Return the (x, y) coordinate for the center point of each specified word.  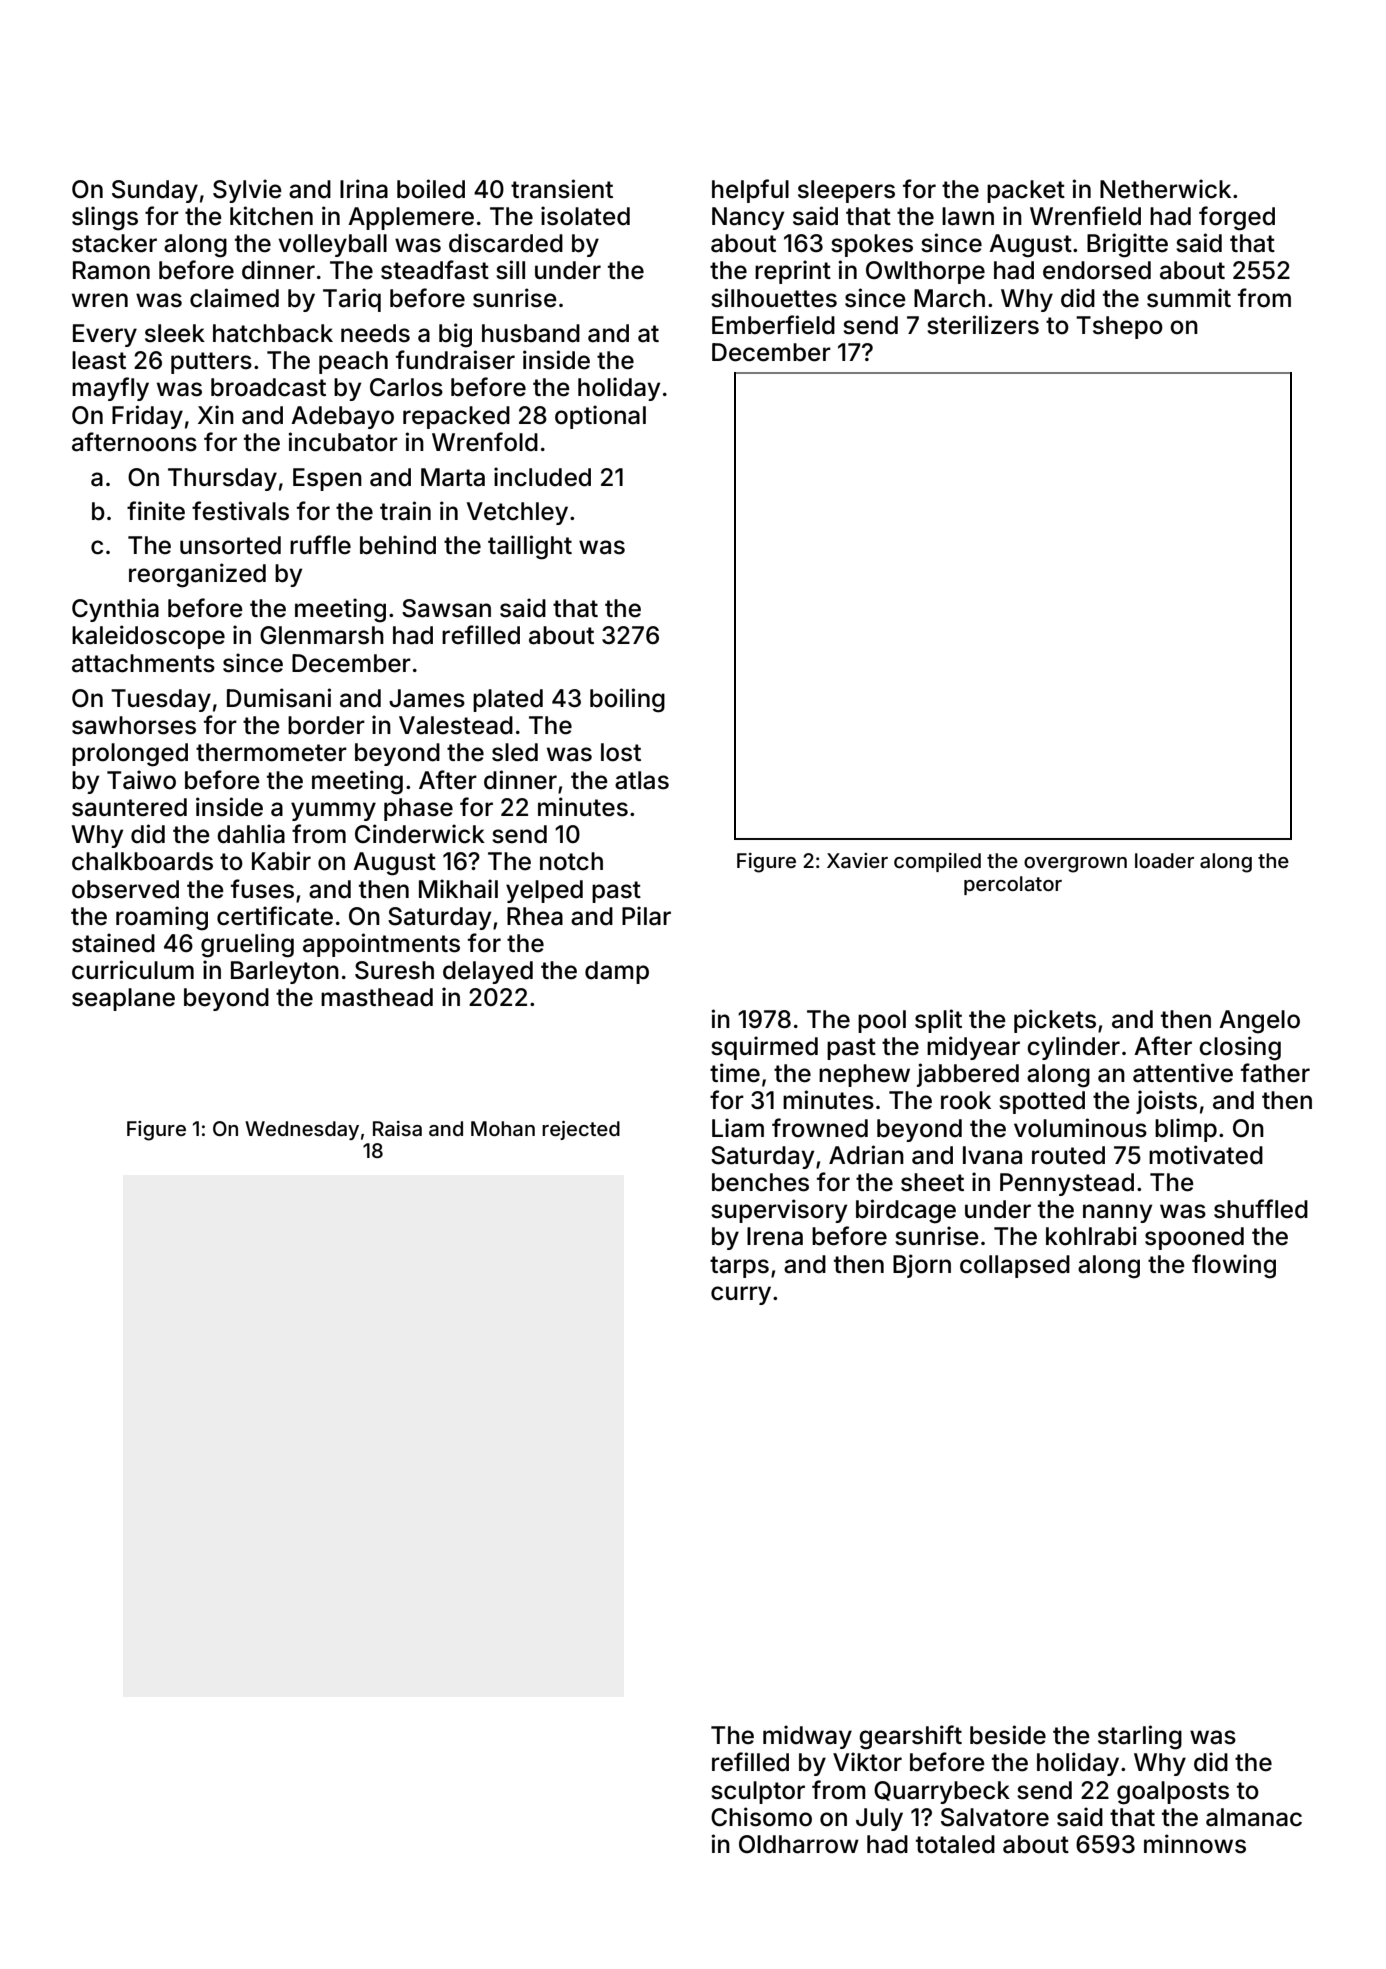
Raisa (397, 1128)
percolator (1013, 885)
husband (531, 333)
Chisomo (761, 1817)
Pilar (646, 916)
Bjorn (922, 1266)
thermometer (271, 752)
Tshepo (1119, 327)
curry (741, 1295)
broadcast (268, 387)
